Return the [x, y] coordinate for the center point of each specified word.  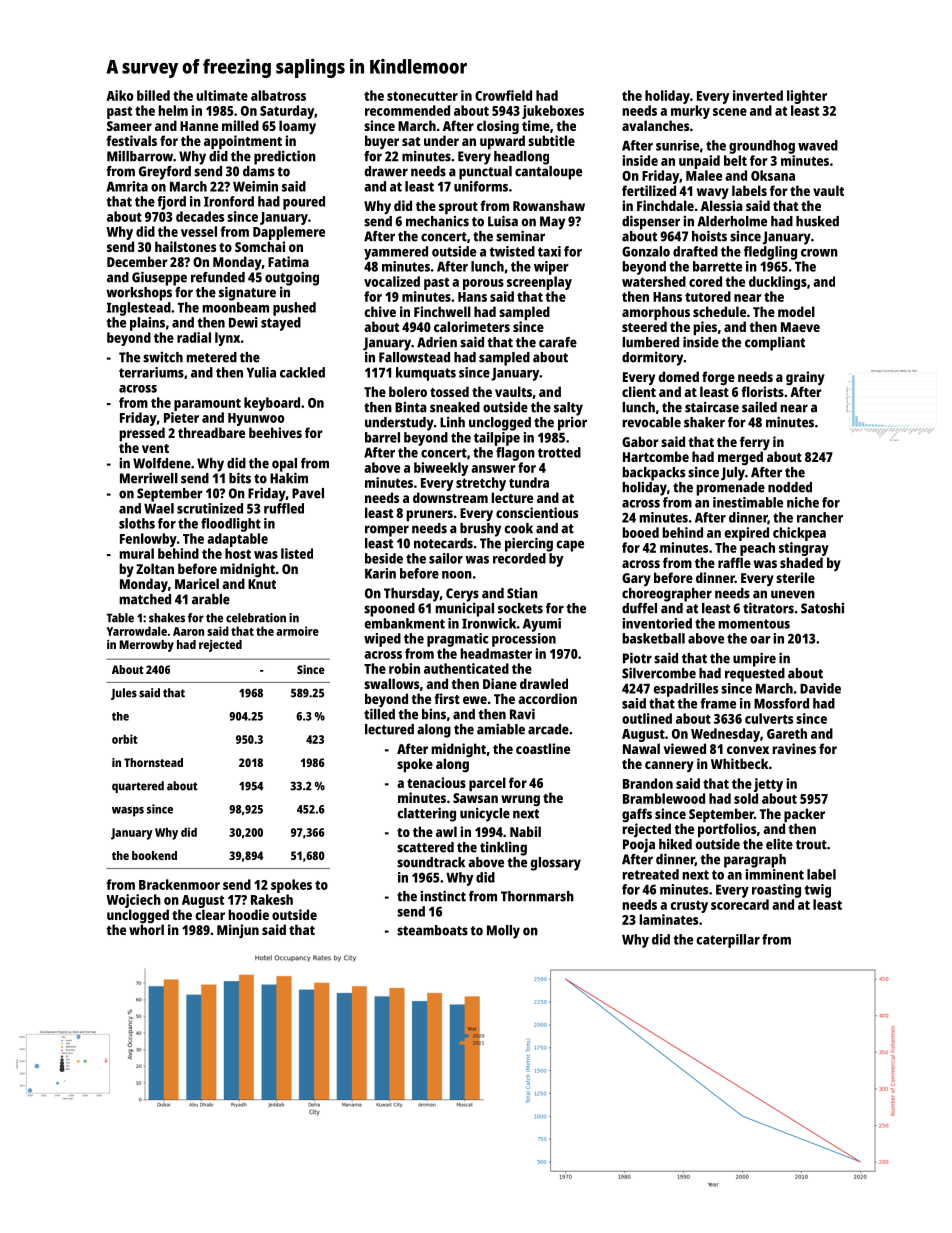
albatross [278, 95]
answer [493, 469]
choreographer [667, 595]
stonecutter [422, 96]
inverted [758, 95]
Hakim [289, 478]
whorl [146, 929]
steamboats [432, 930]
